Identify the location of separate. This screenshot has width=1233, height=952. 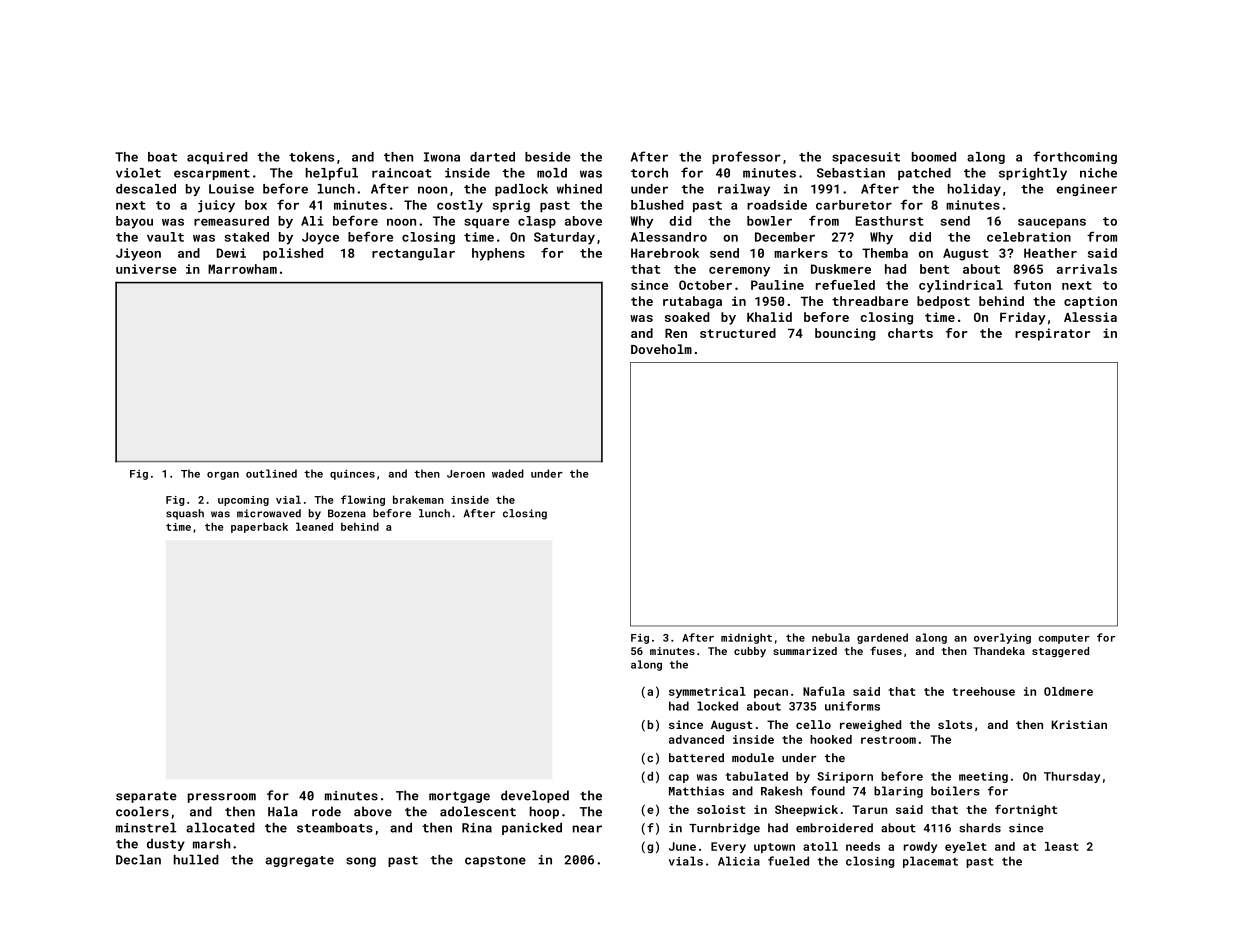
(146, 797).
